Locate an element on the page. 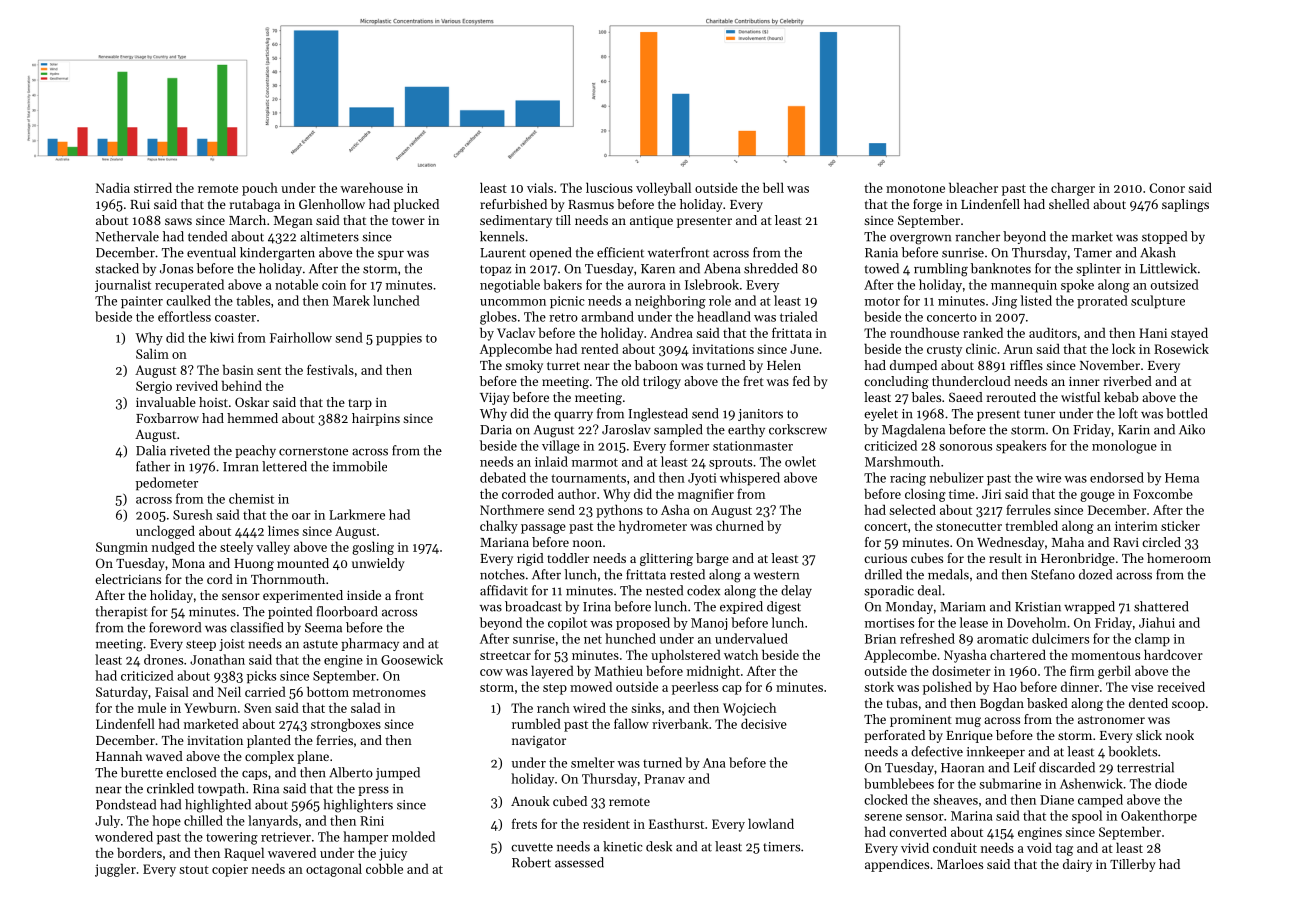 This image has height=924, width=1308. bumblebees is located at coordinates (899, 783).
